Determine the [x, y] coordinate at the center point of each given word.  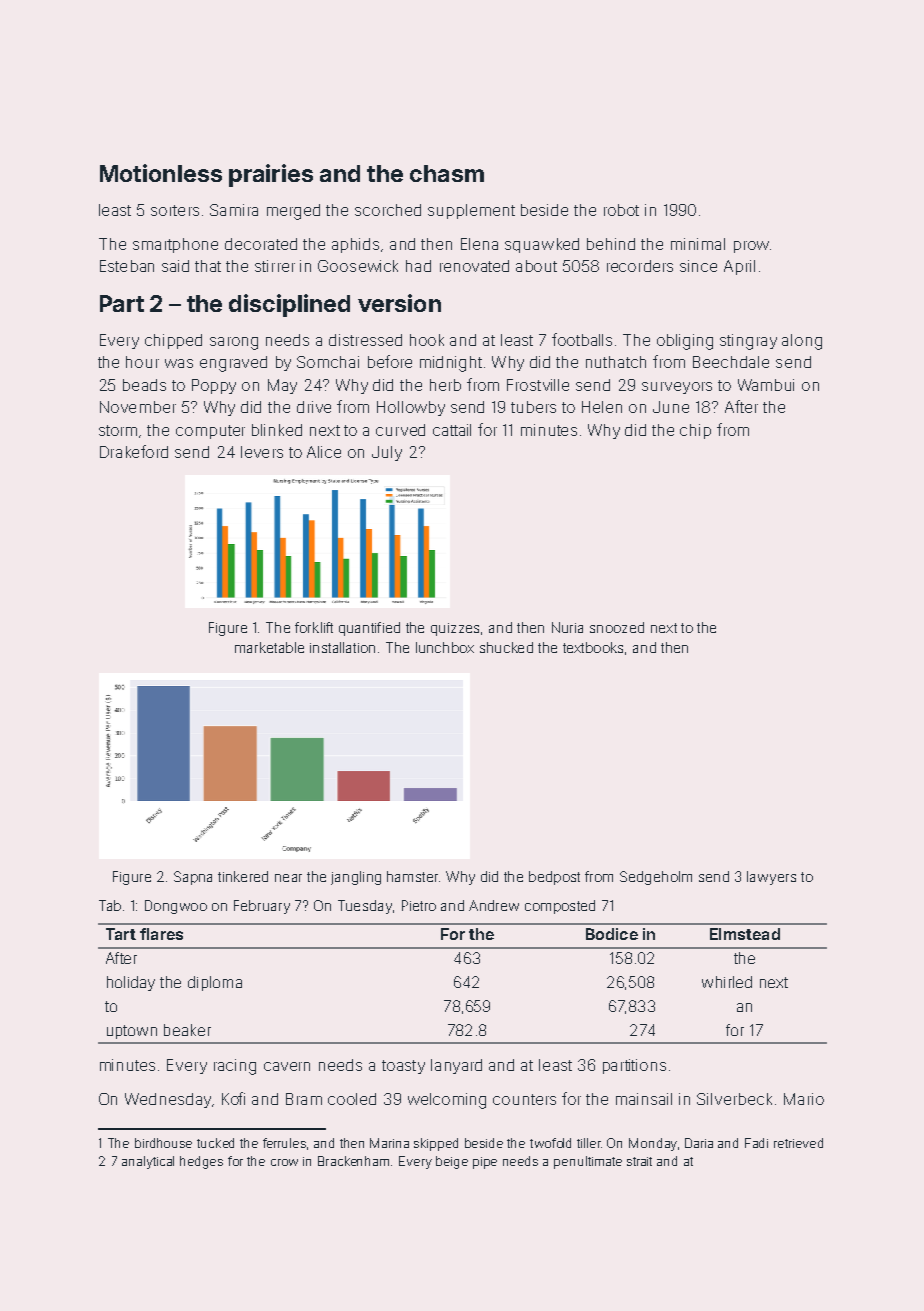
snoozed [617, 627]
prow [751, 247]
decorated [261, 244]
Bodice [612, 934]
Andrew [494, 905]
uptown [132, 1032]
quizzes [455, 629]
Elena [479, 244]
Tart [121, 934]
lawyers [771, 878]
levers [262, 452]
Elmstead [745, 934]
